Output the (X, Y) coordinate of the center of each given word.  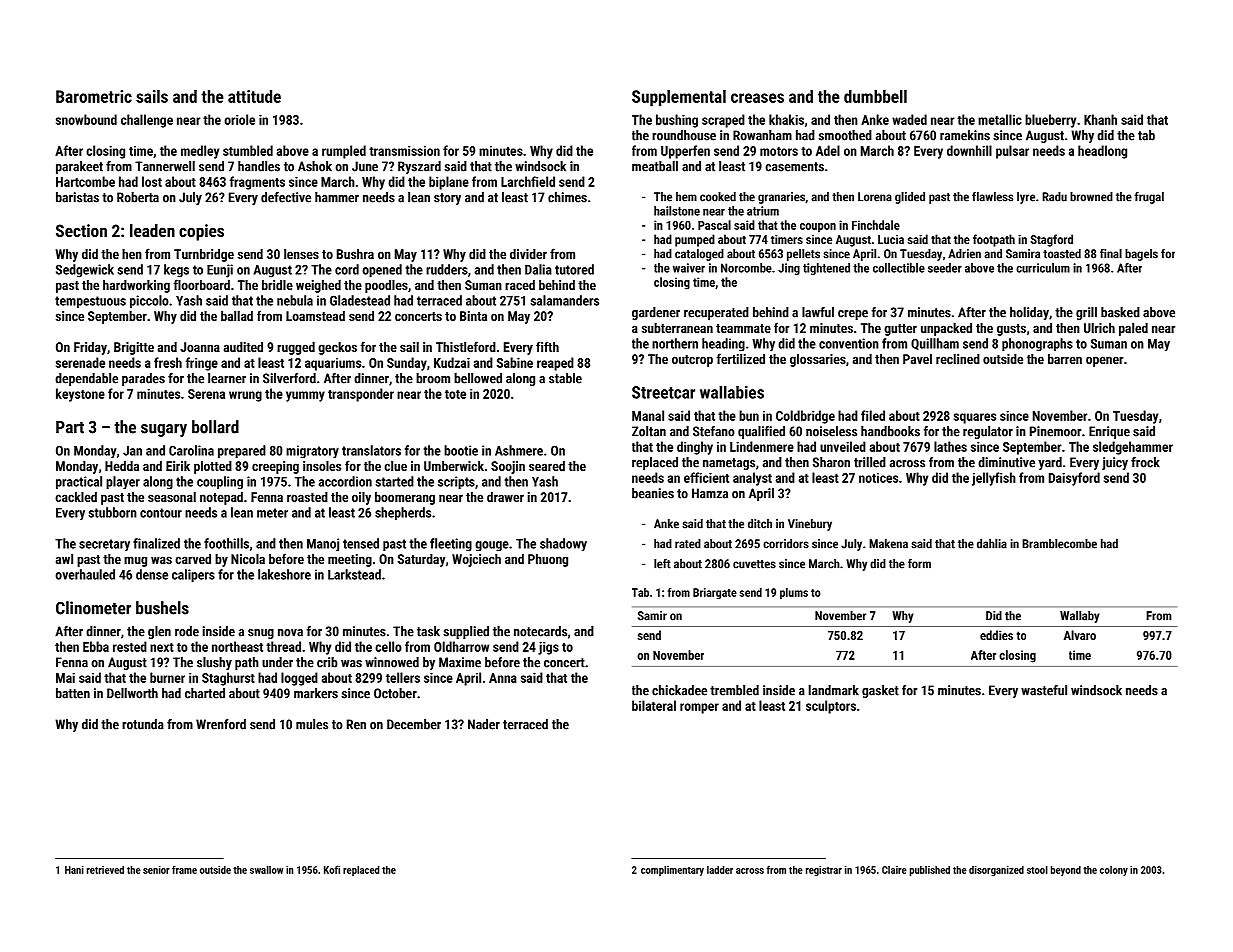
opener (1104, 361)
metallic (1000, 119)
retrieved (105, 870)
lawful (818, 312)
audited (243, 347)
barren (1065, 359)
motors (779, 151)
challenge (147, 121)
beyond (1066, 871)
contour (161, 513)
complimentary (672, 871)
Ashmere (519, 450)
